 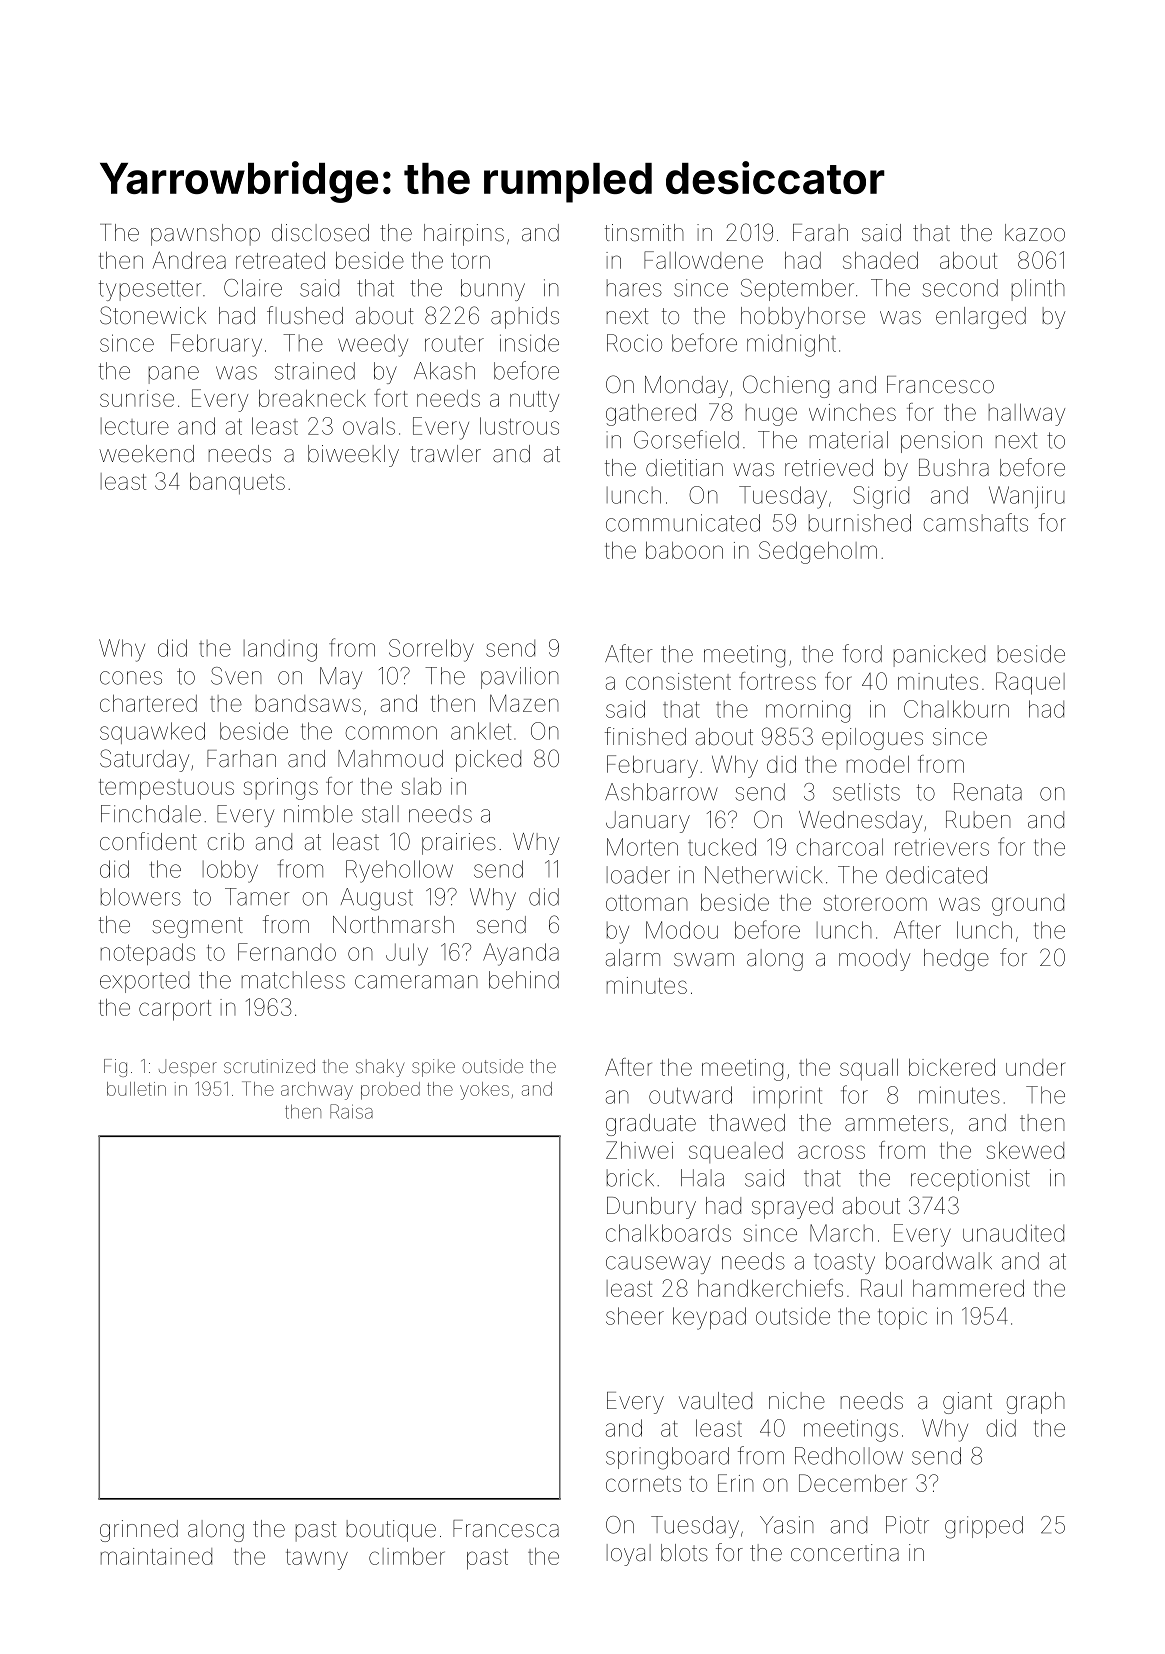 What do you see at coordinates (880, 260) in the screenshot?
I see `shaded` at bounding box center [880, 260].
